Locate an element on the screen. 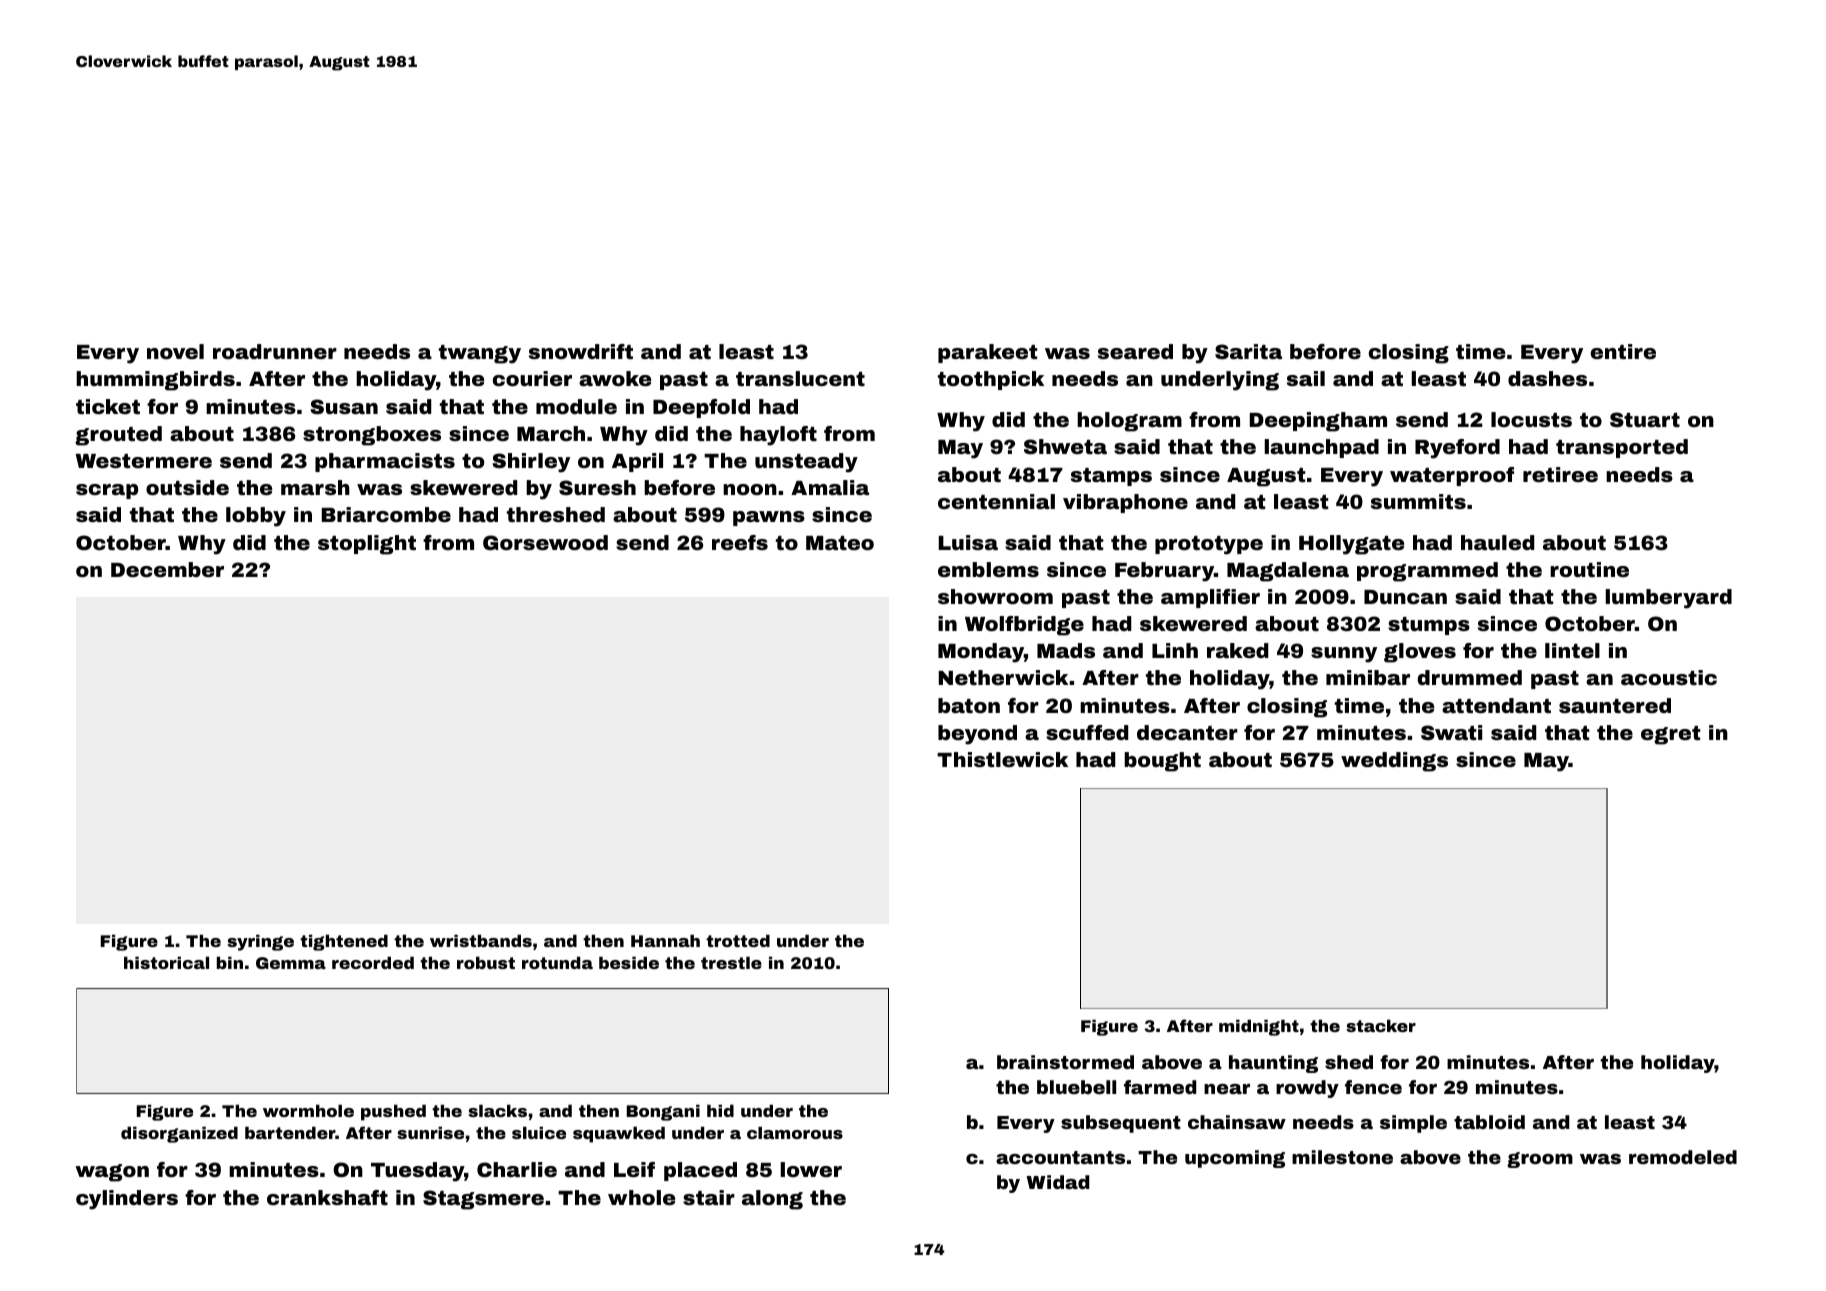  Thistlewick is located at coordinates (1002, 759).
